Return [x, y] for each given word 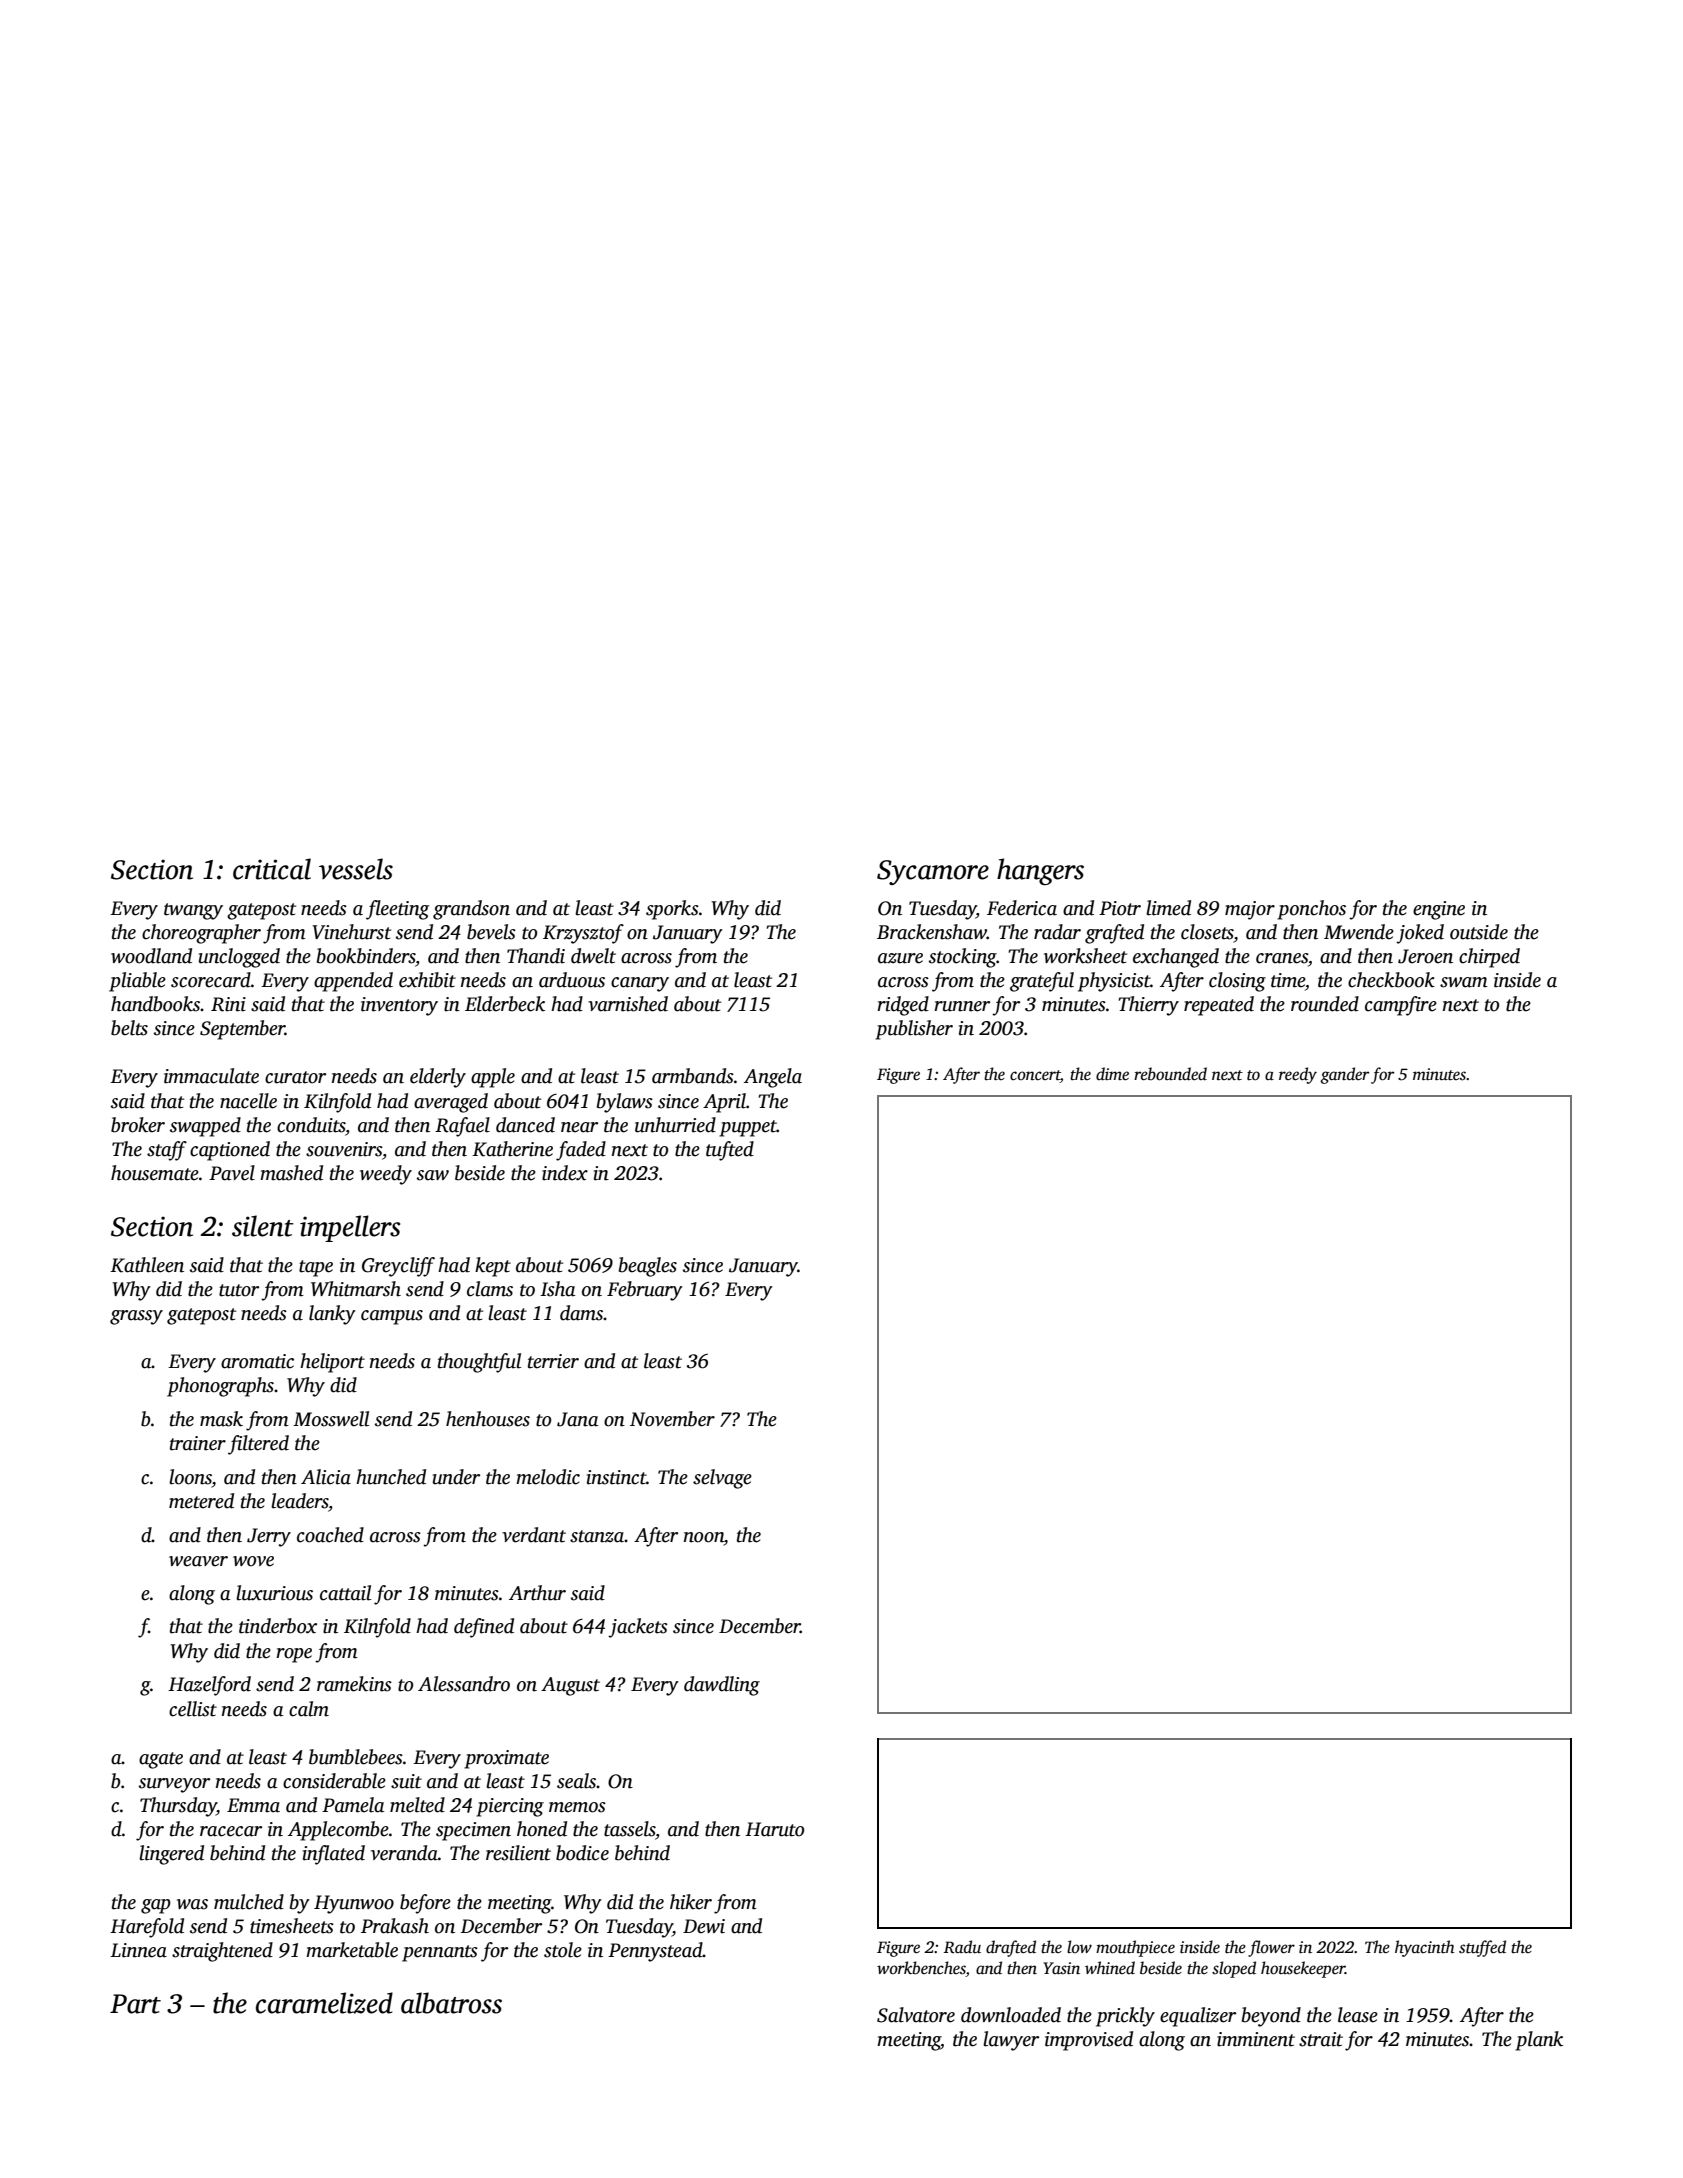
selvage [722, 1479]
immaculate [211, 1076]
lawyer [1011, 2041]
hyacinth [1425, 1948]
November [672, 1419]
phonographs [220, 1387]
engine [1439, 910]
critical [272, 869]
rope [294, 1655]
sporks [672, 910]
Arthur [537, 1593]
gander [1344, 1075]
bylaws [625, 1103]
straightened [222, 1952]
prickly [1125, 2017]
